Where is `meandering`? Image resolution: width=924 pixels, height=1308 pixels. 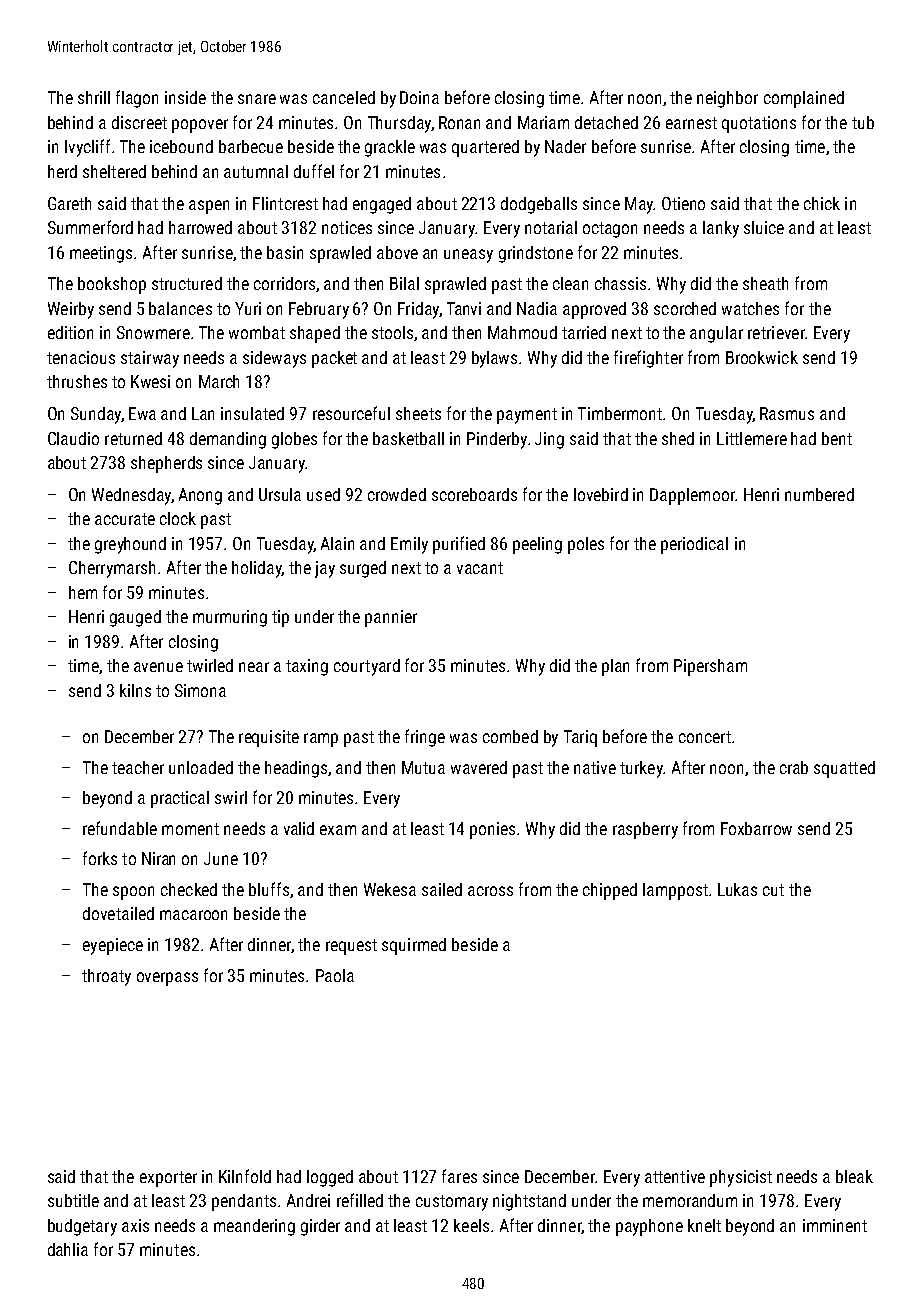 meandering is located at coordinates (254, 1227).
